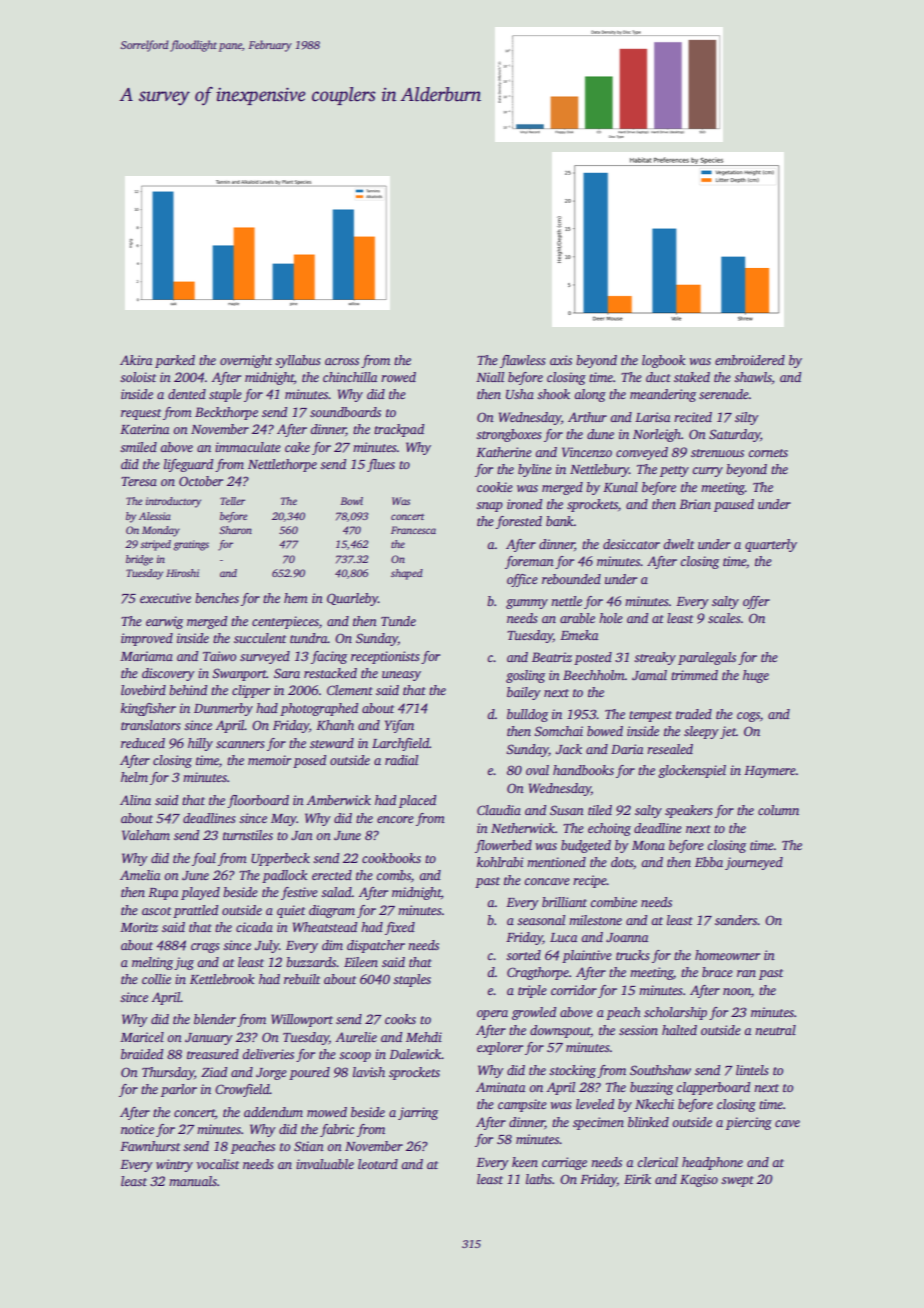 The width and height of the screenshot is (924, 1308). What do you see at coordinates (204, 859) in the screenshot?
I see `foal` at bounding box center [204, 859].
